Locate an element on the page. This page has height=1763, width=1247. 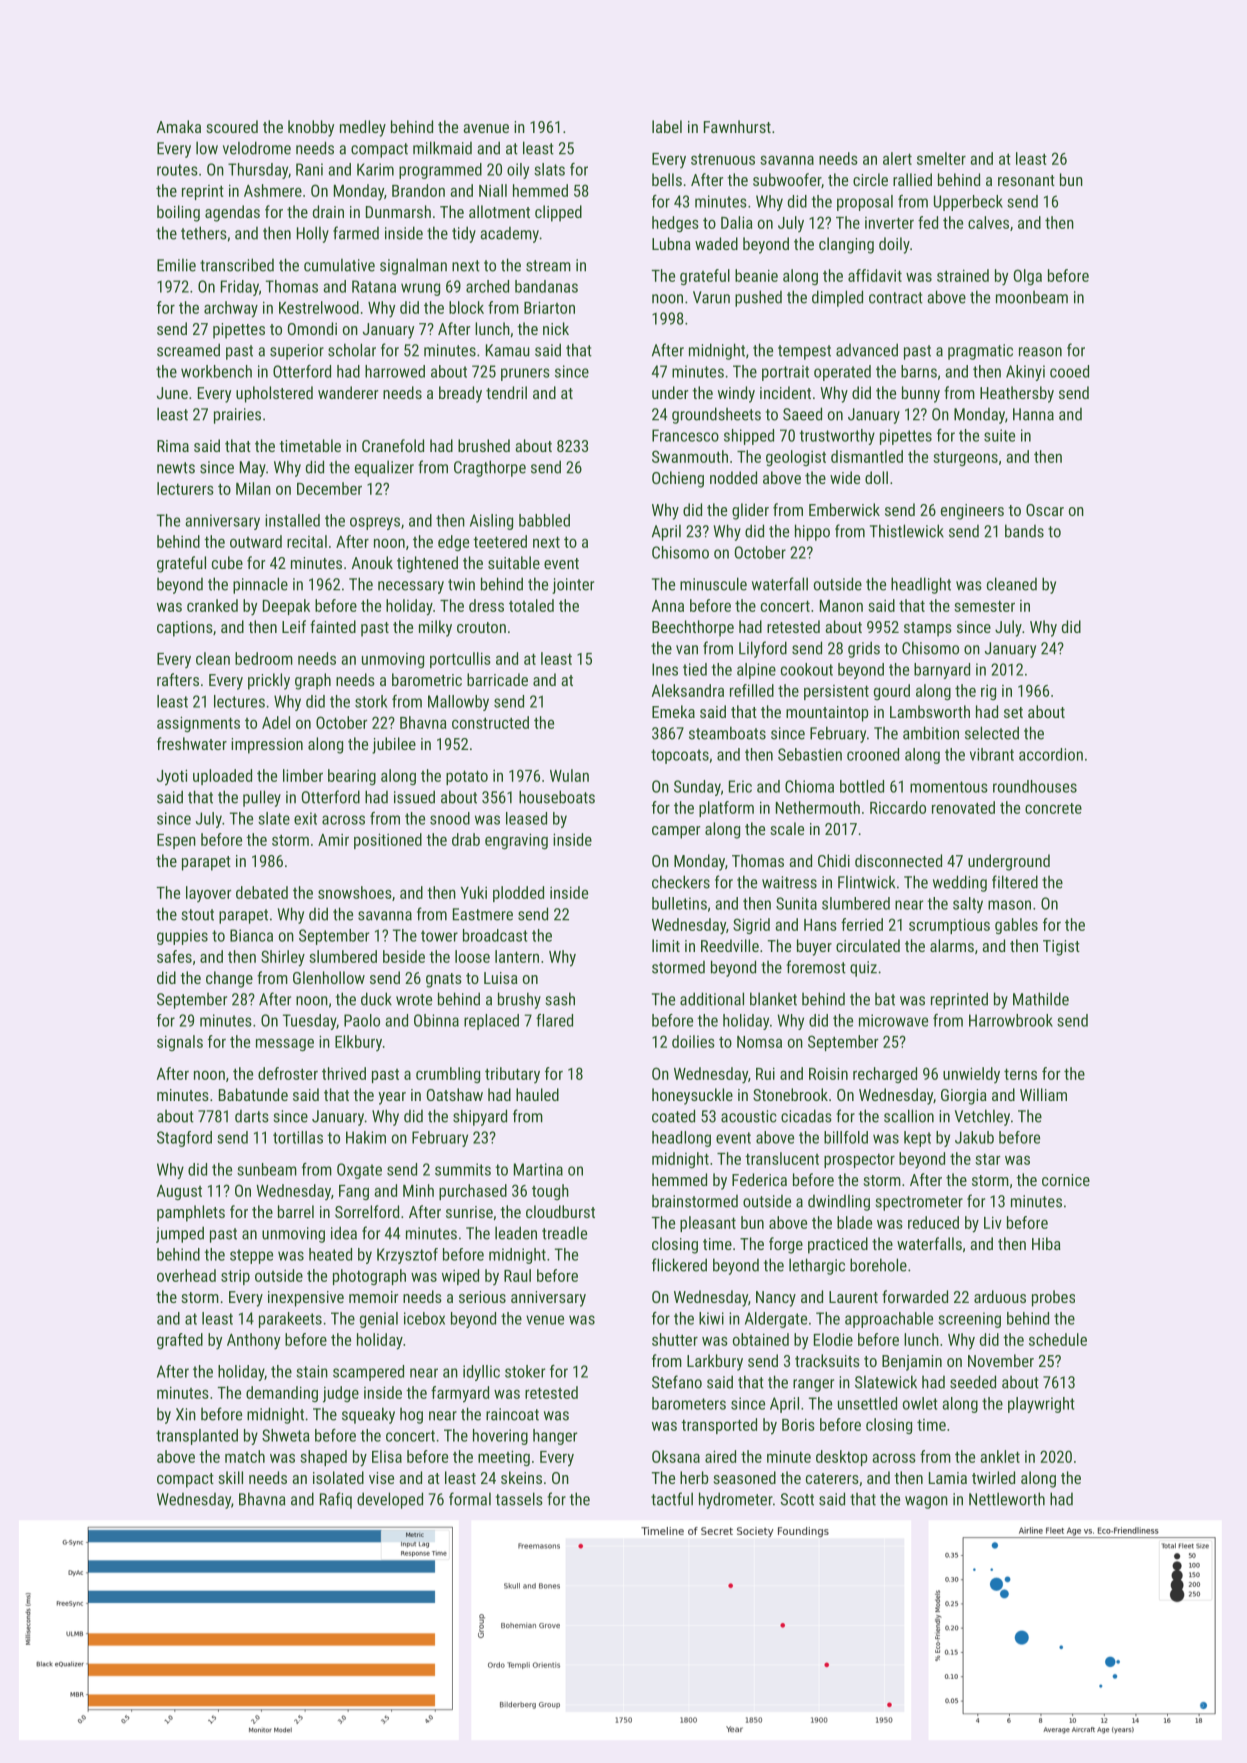
skill is located at coordinates (230, 1477).
